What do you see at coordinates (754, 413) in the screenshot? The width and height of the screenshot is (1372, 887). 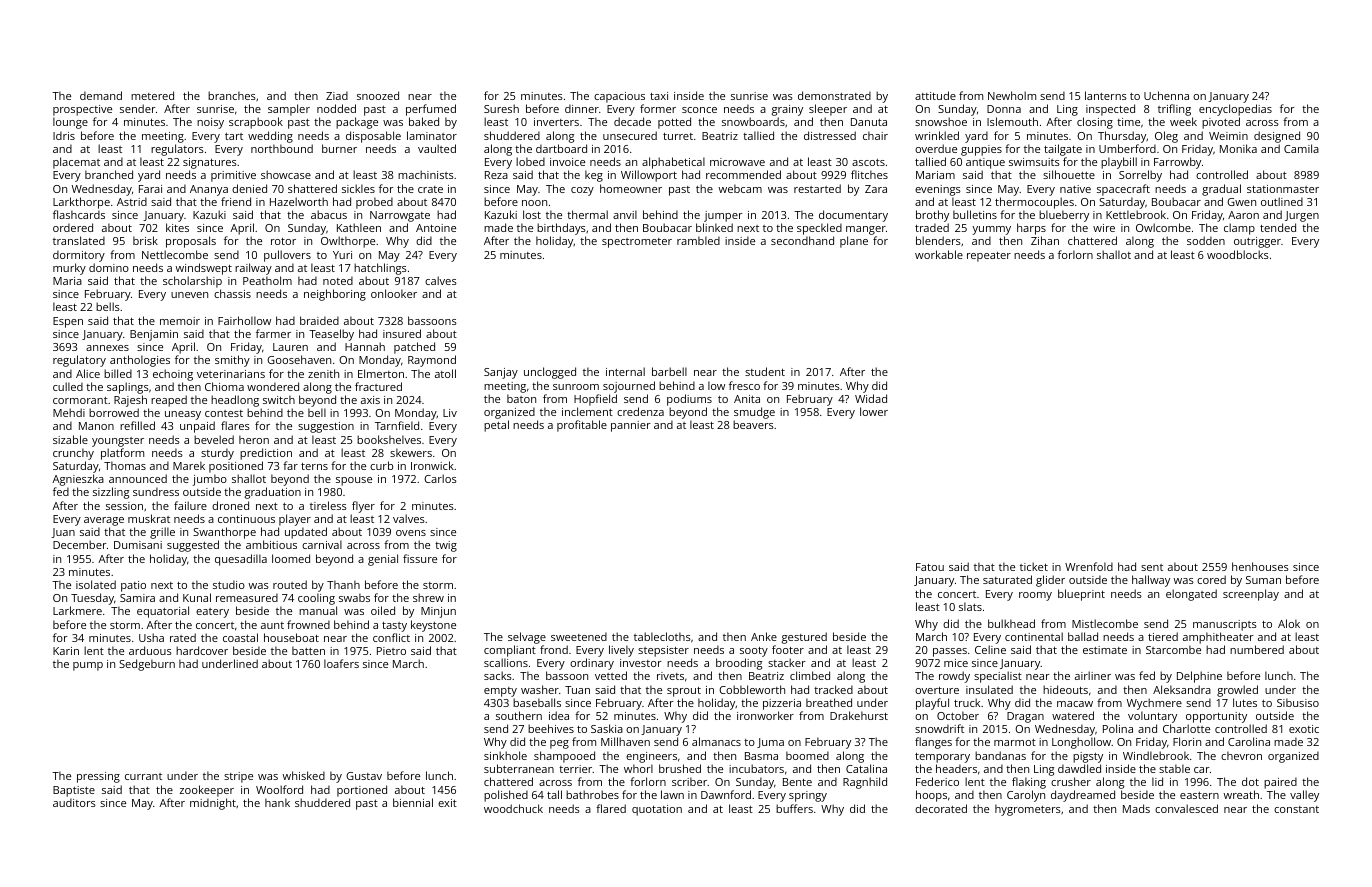 I see `smudge` at bounding box center [754, 413].
